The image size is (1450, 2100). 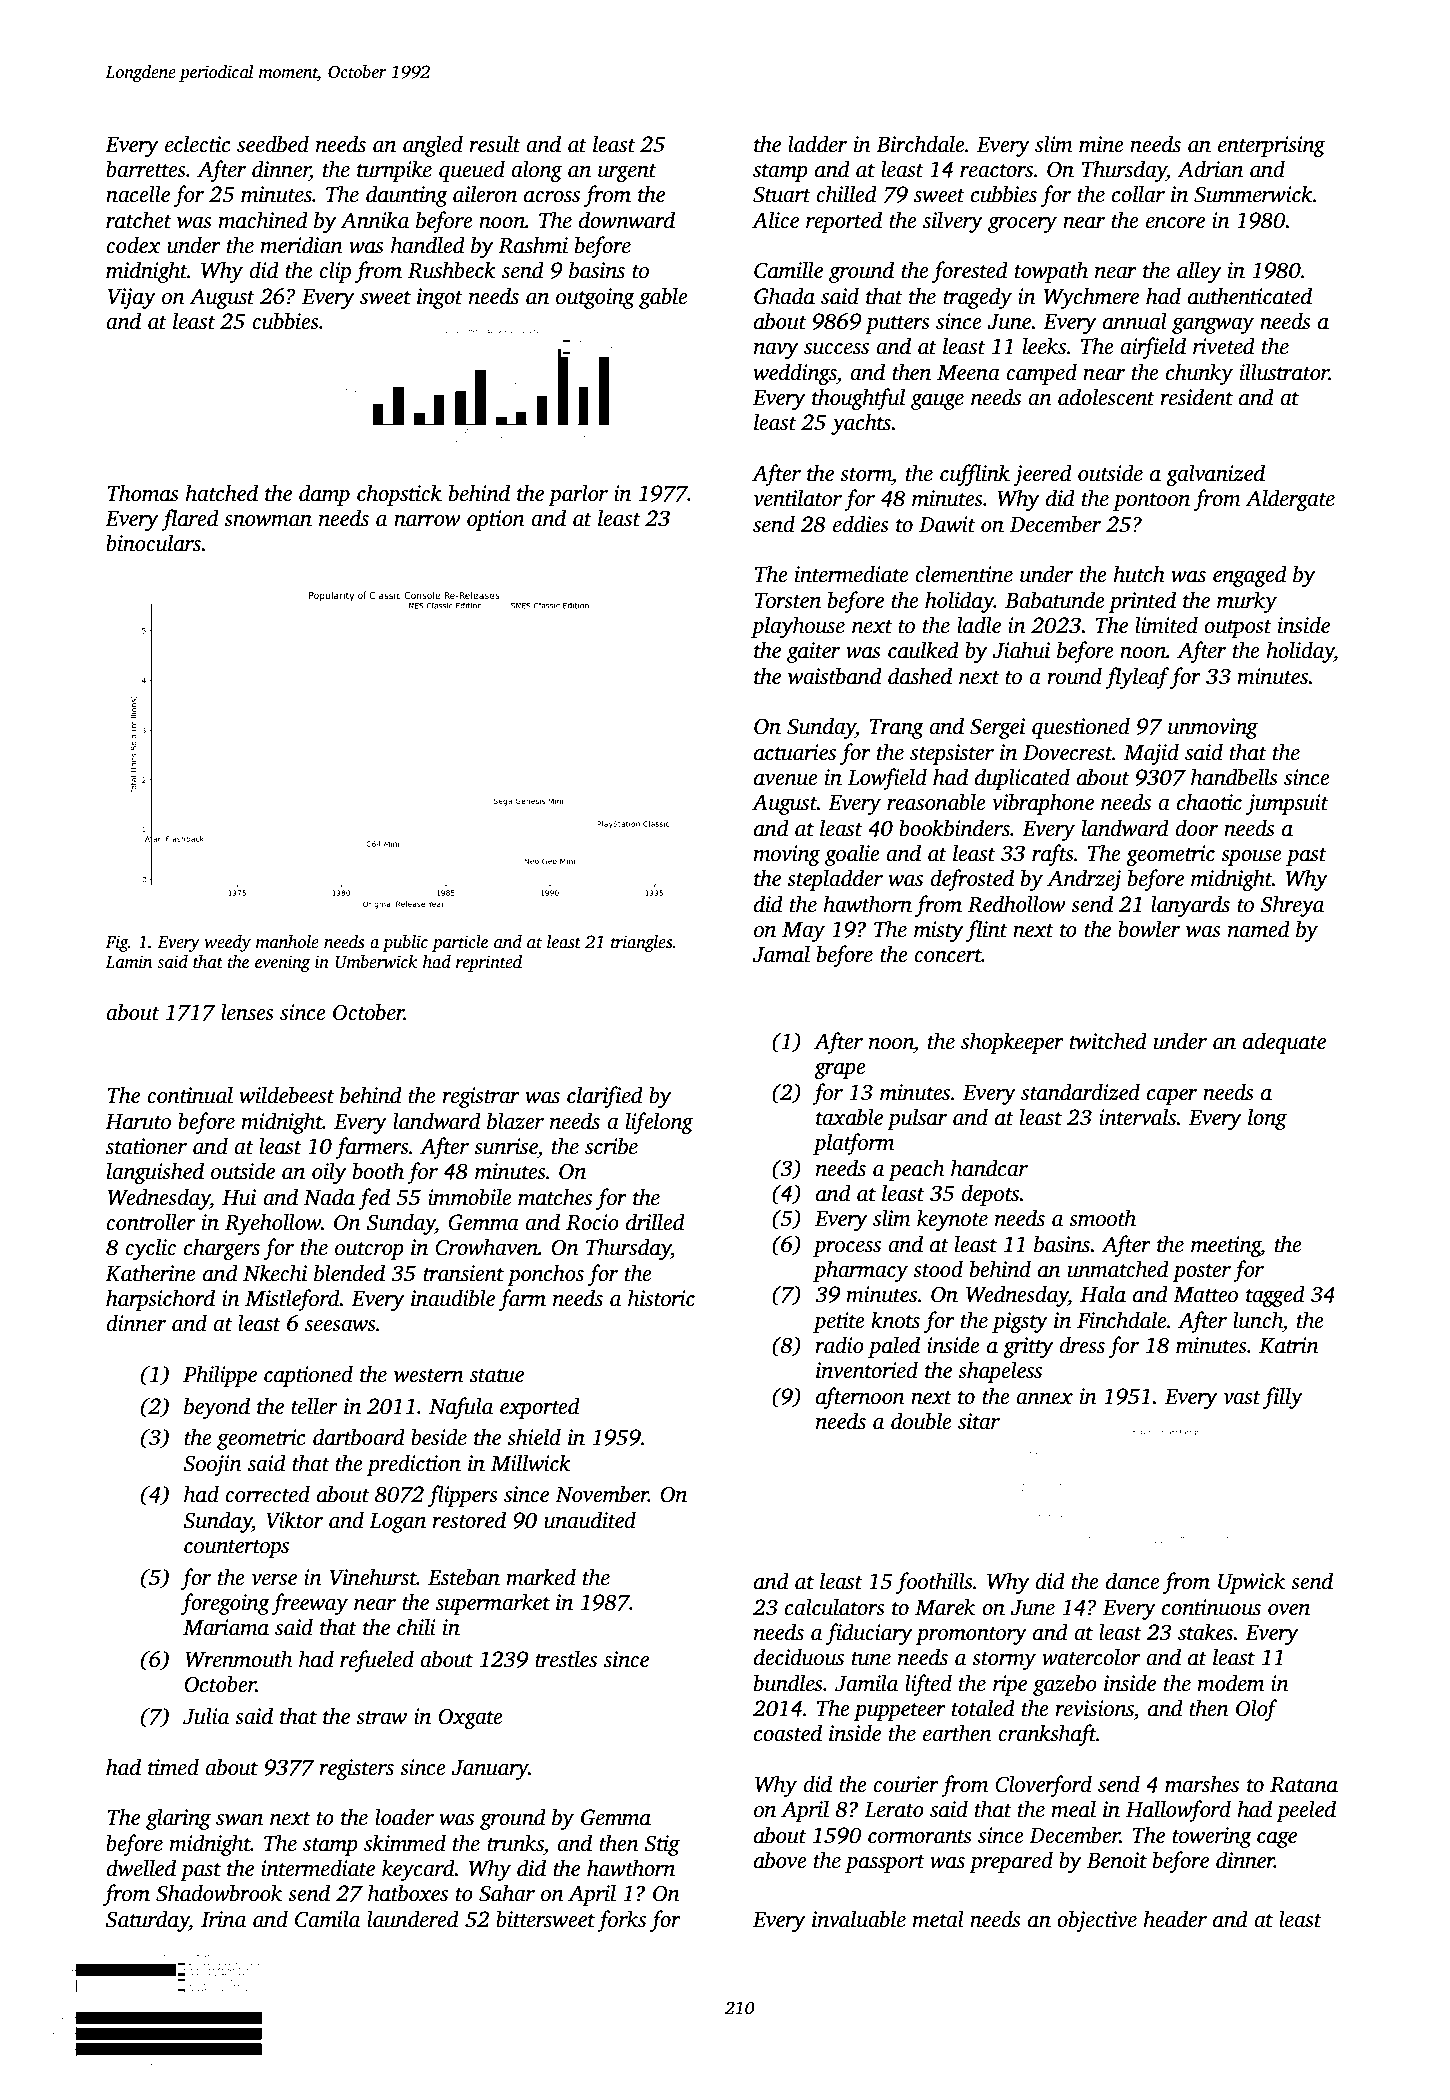 I want to click on mine, so click(x=1101, y=144).
